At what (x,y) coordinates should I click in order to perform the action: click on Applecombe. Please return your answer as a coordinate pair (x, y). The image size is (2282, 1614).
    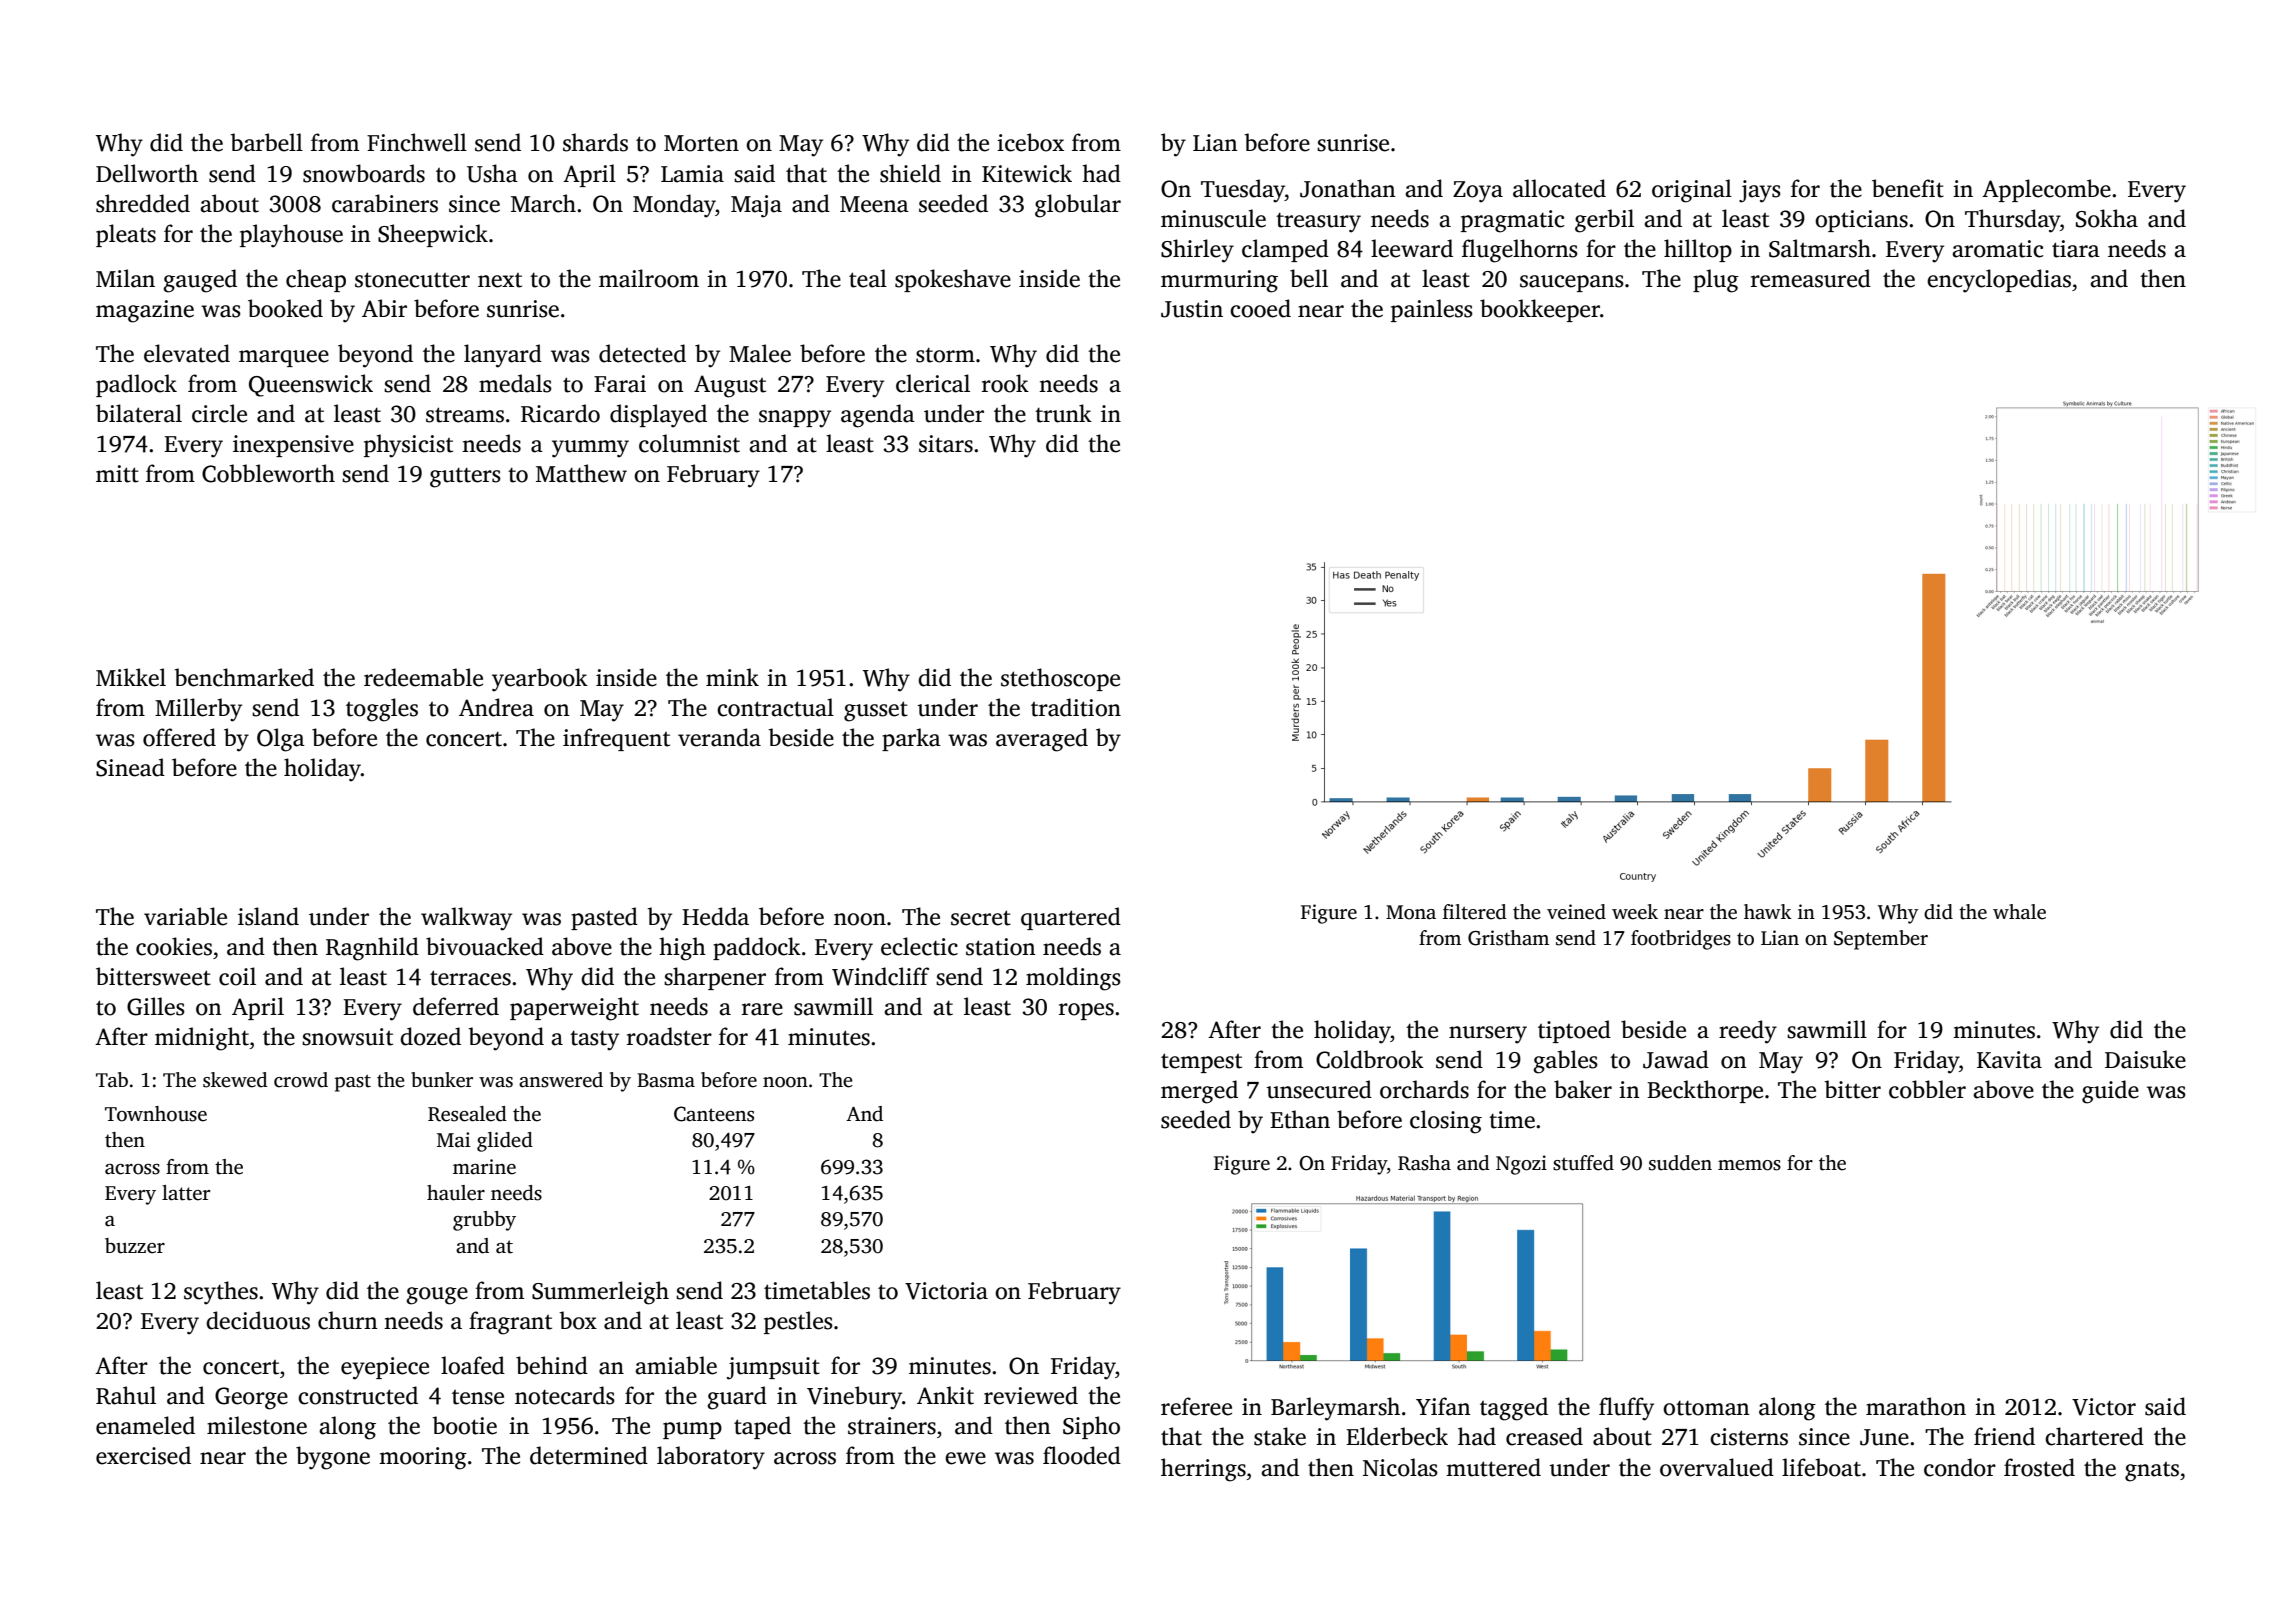
    Looking at the image, I should click on (2046, 190).
